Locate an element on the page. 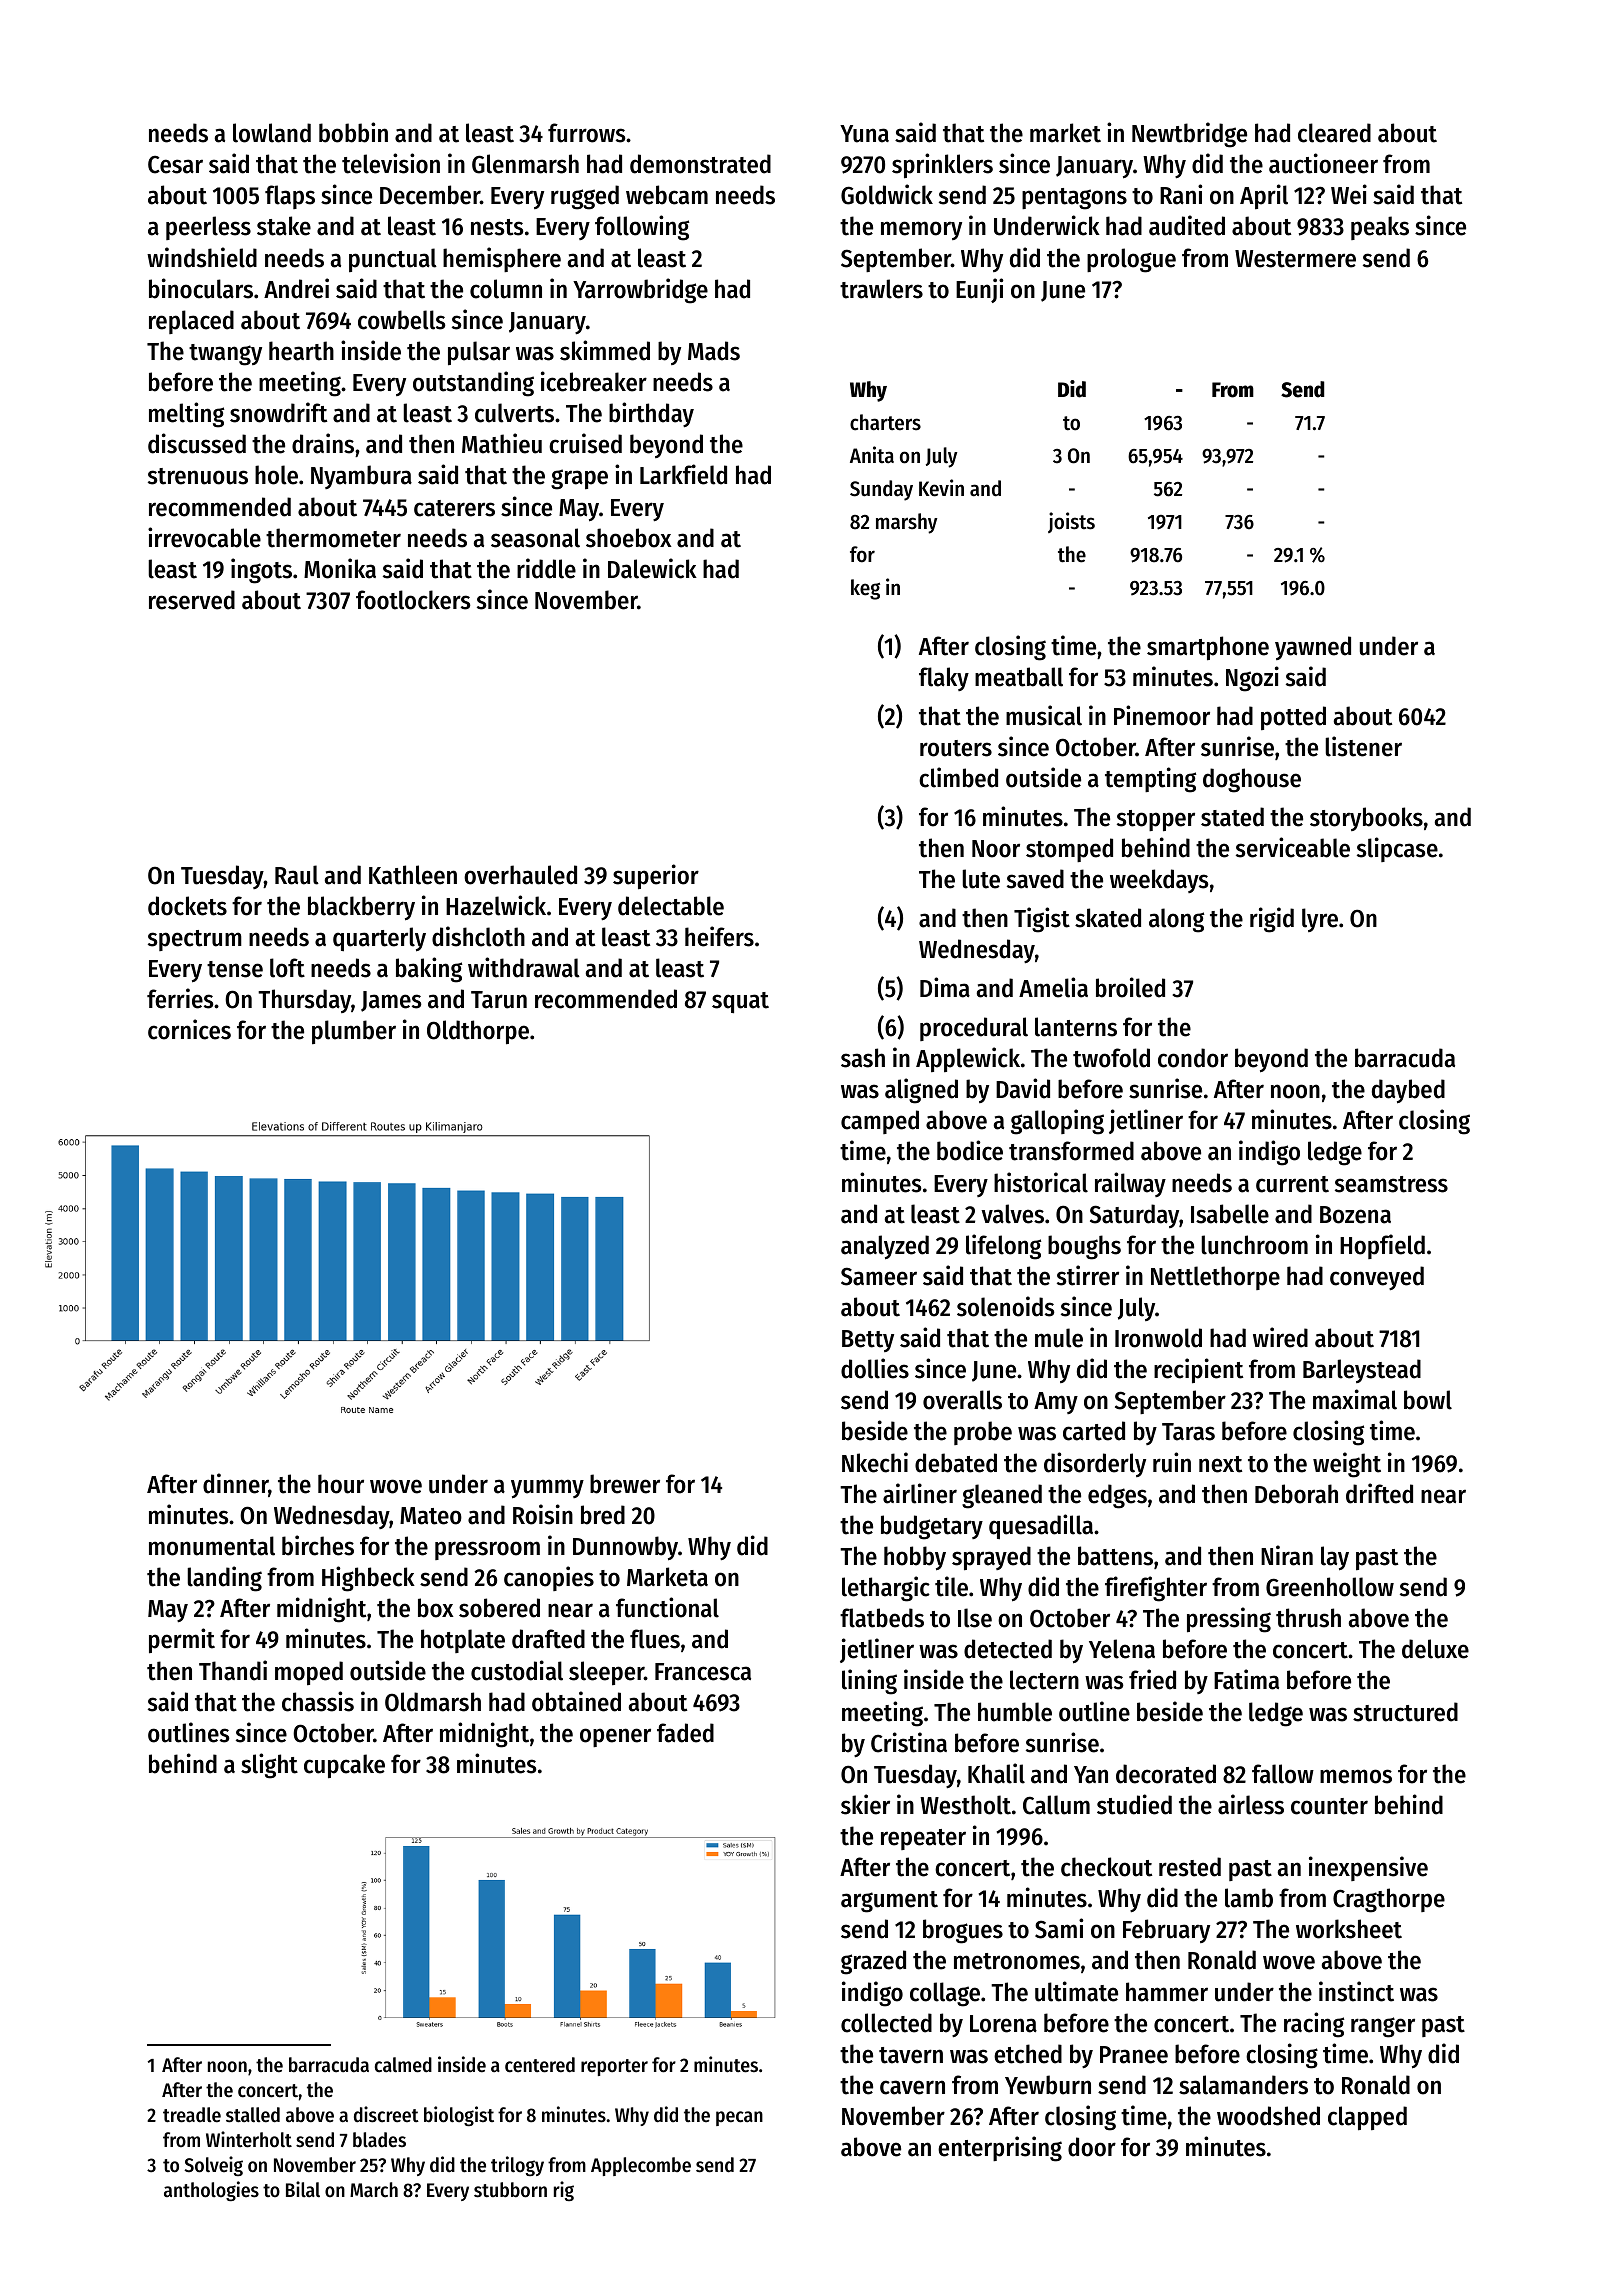  trawlers is located at coordinates (881, 289).
